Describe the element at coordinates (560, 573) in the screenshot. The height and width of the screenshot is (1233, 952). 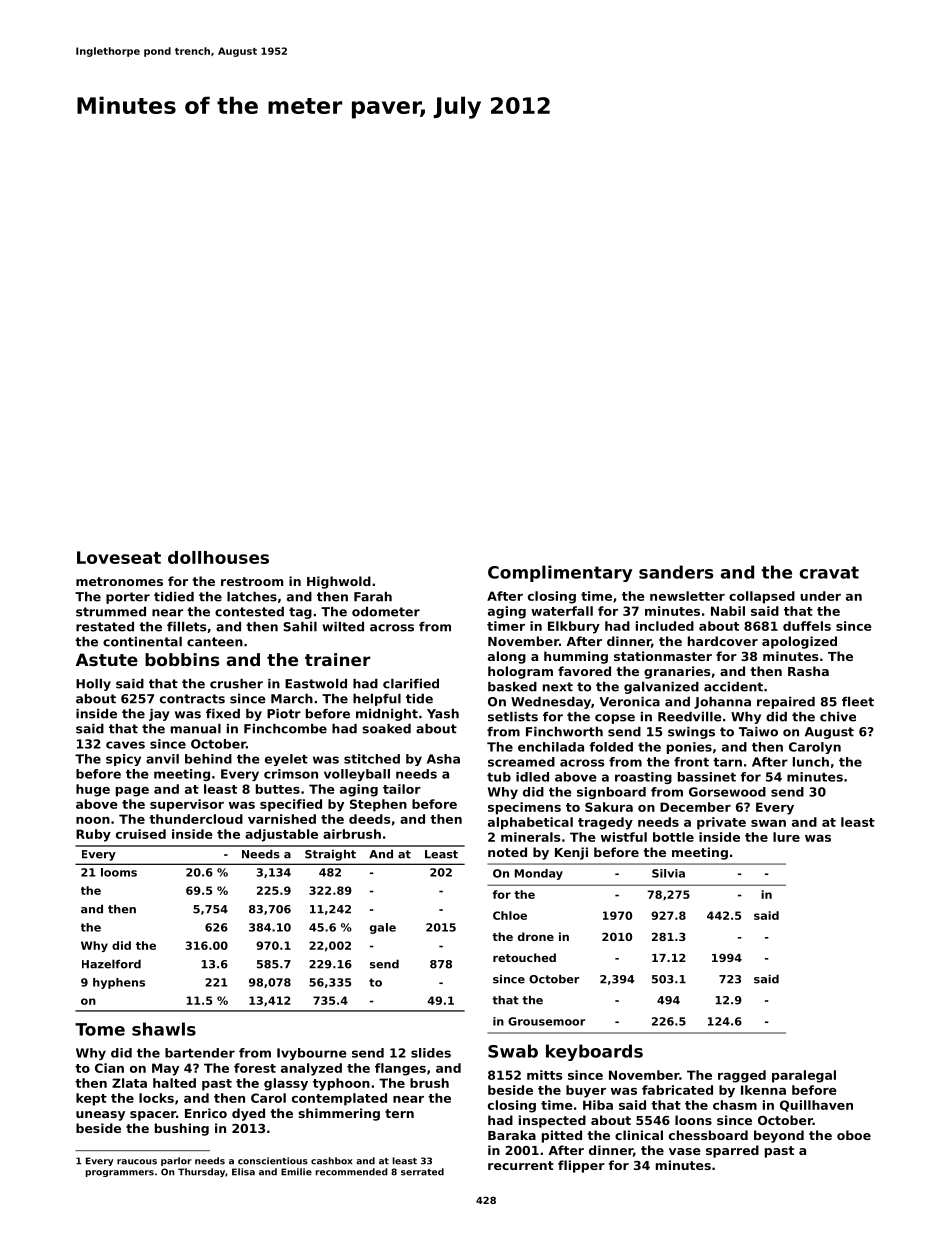
I see `Complimentary` at that location.
